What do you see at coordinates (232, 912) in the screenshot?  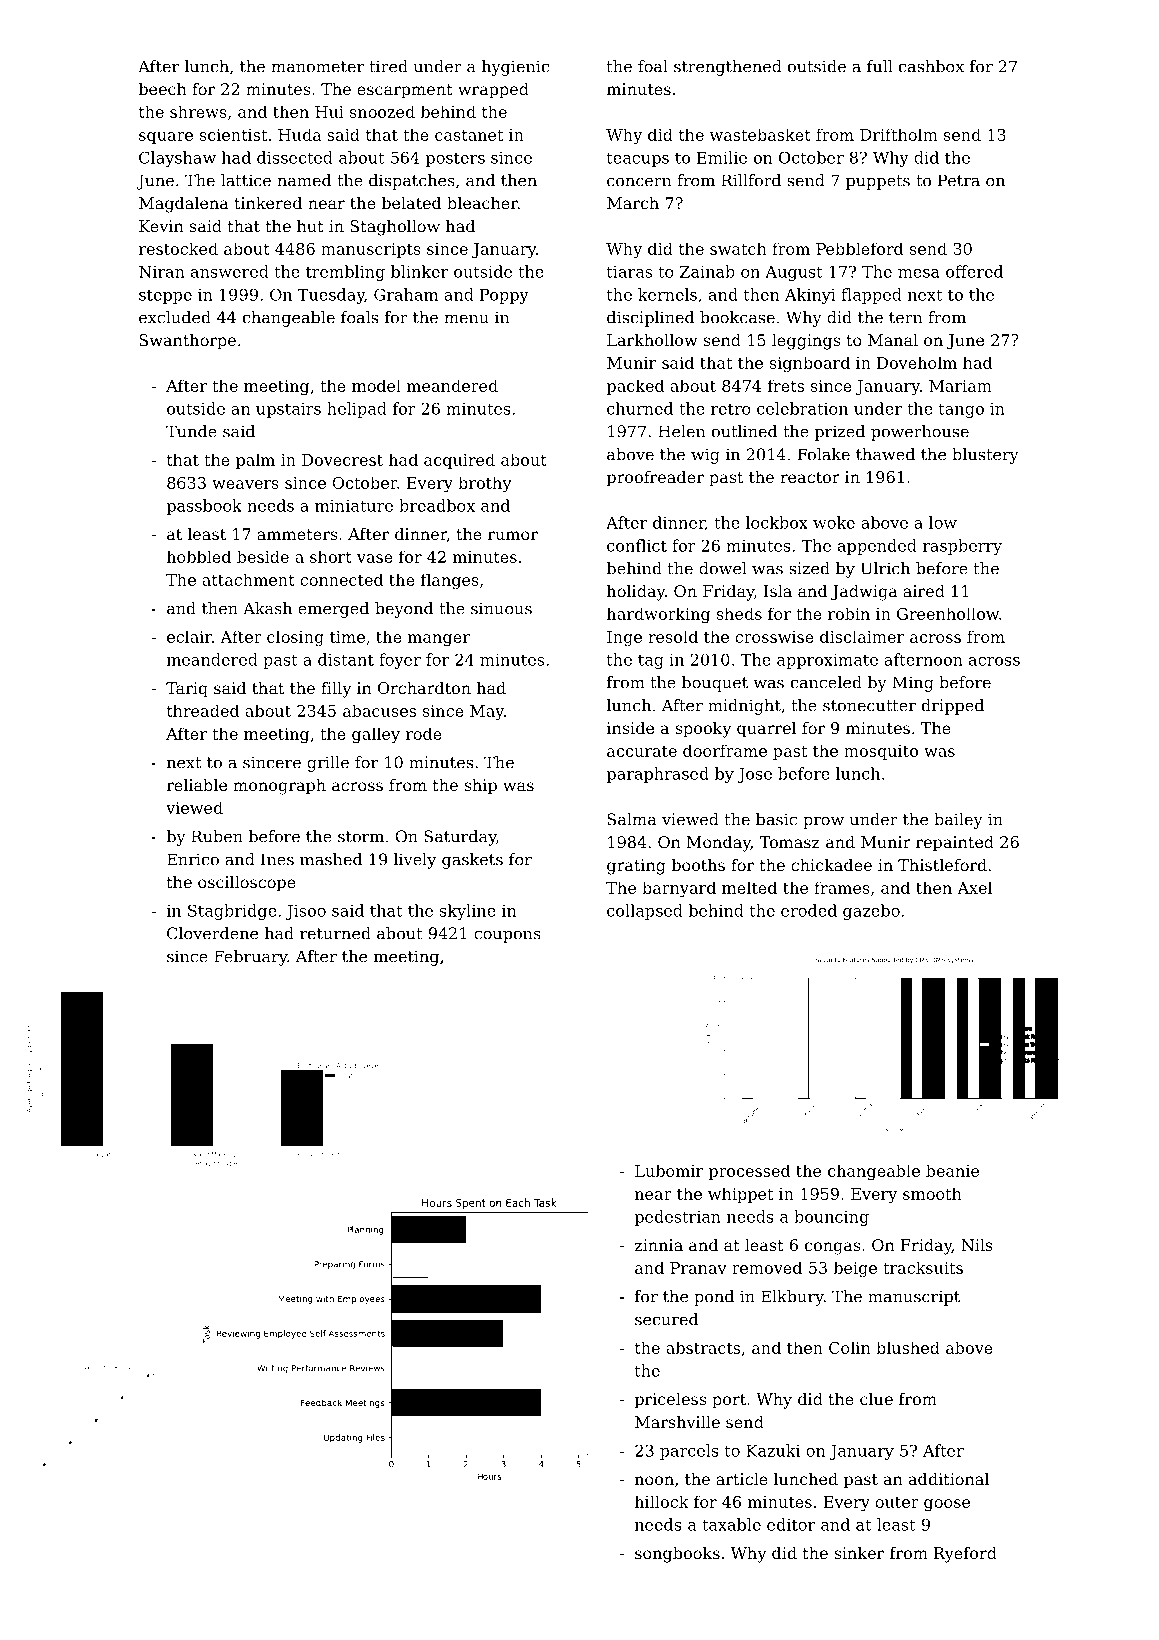 I see `Stagbridge` at bounding box center [232, 912].
